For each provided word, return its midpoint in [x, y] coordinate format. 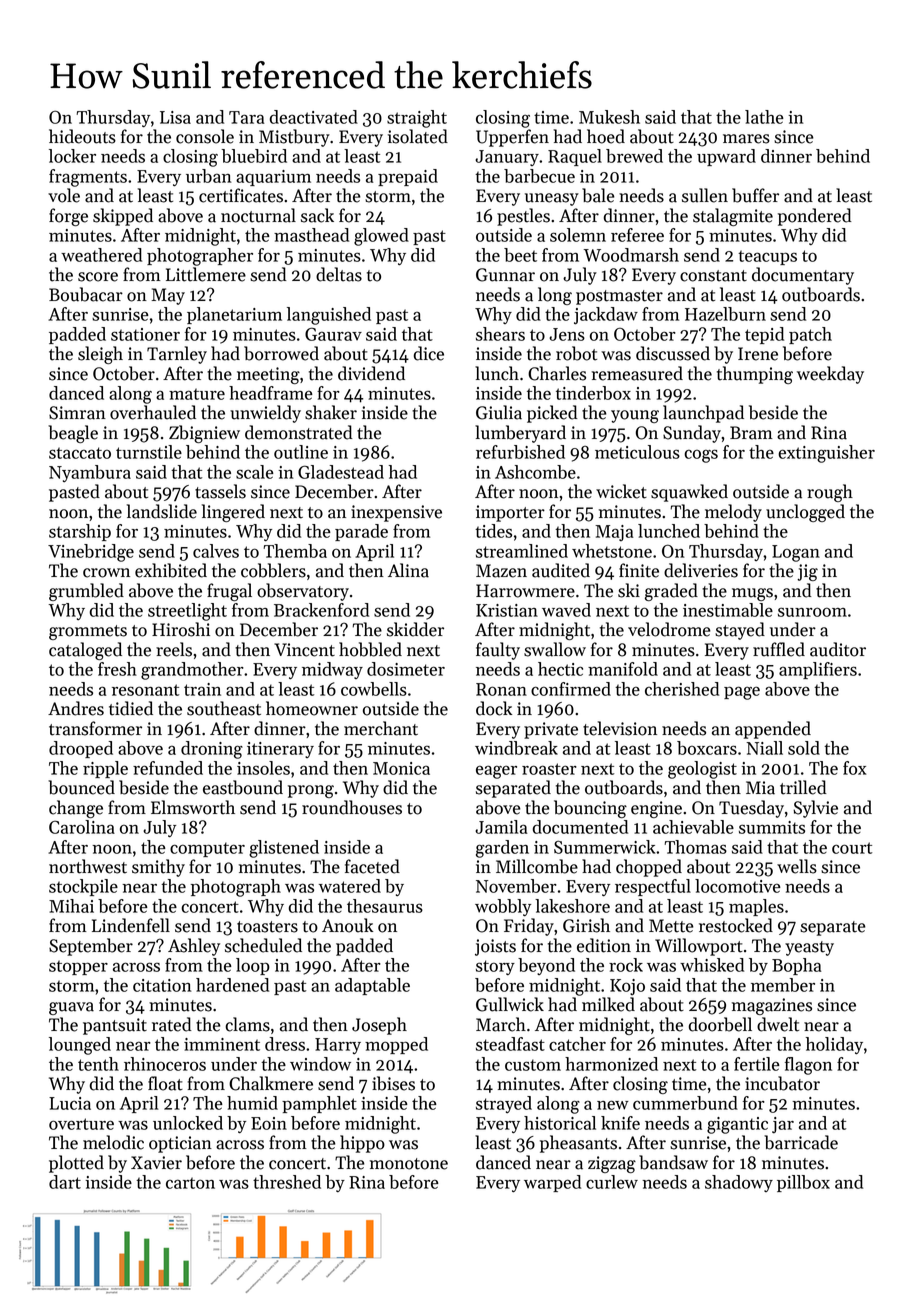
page [742, 693]
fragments [88, 178]
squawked [689, 493]
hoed [606, 136]
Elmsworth [193, 807]
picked [552, 414]
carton [190, 1183]
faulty [498, 651]
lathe [764, 117]
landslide [162, 511]
